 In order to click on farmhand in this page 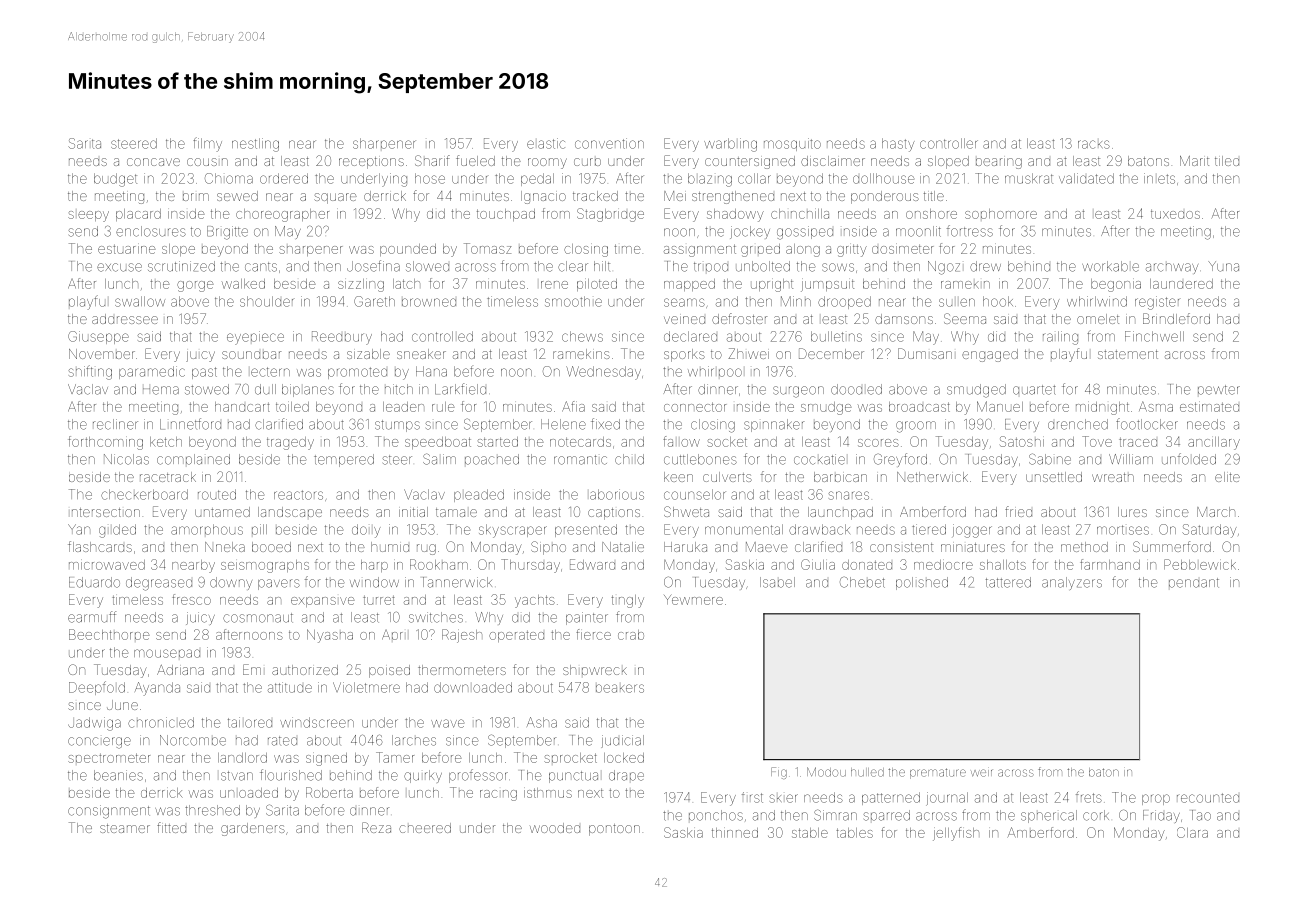, I will do `click(1110, 564)`.
